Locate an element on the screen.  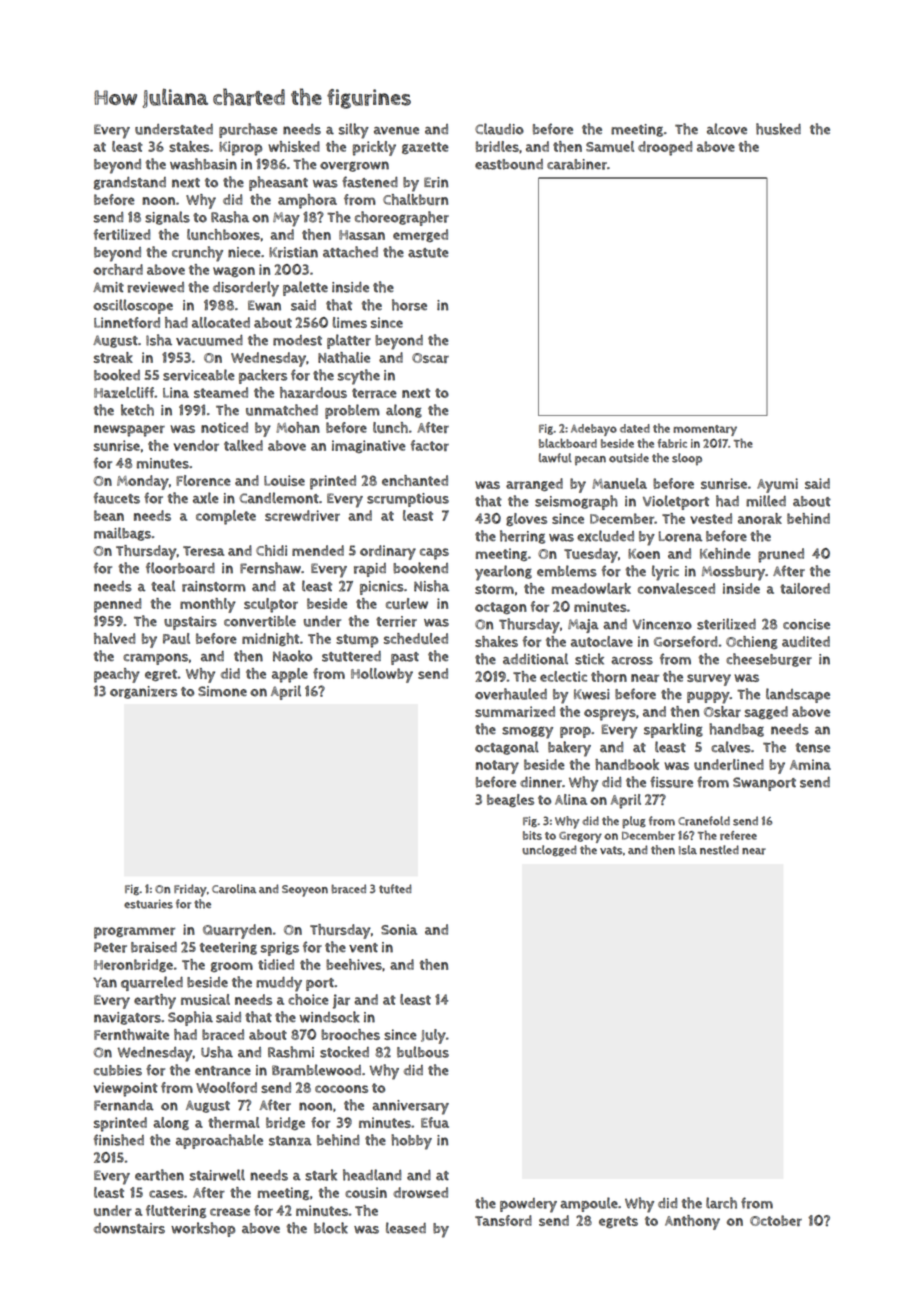
organizers is located at coordinates (143, 692).
